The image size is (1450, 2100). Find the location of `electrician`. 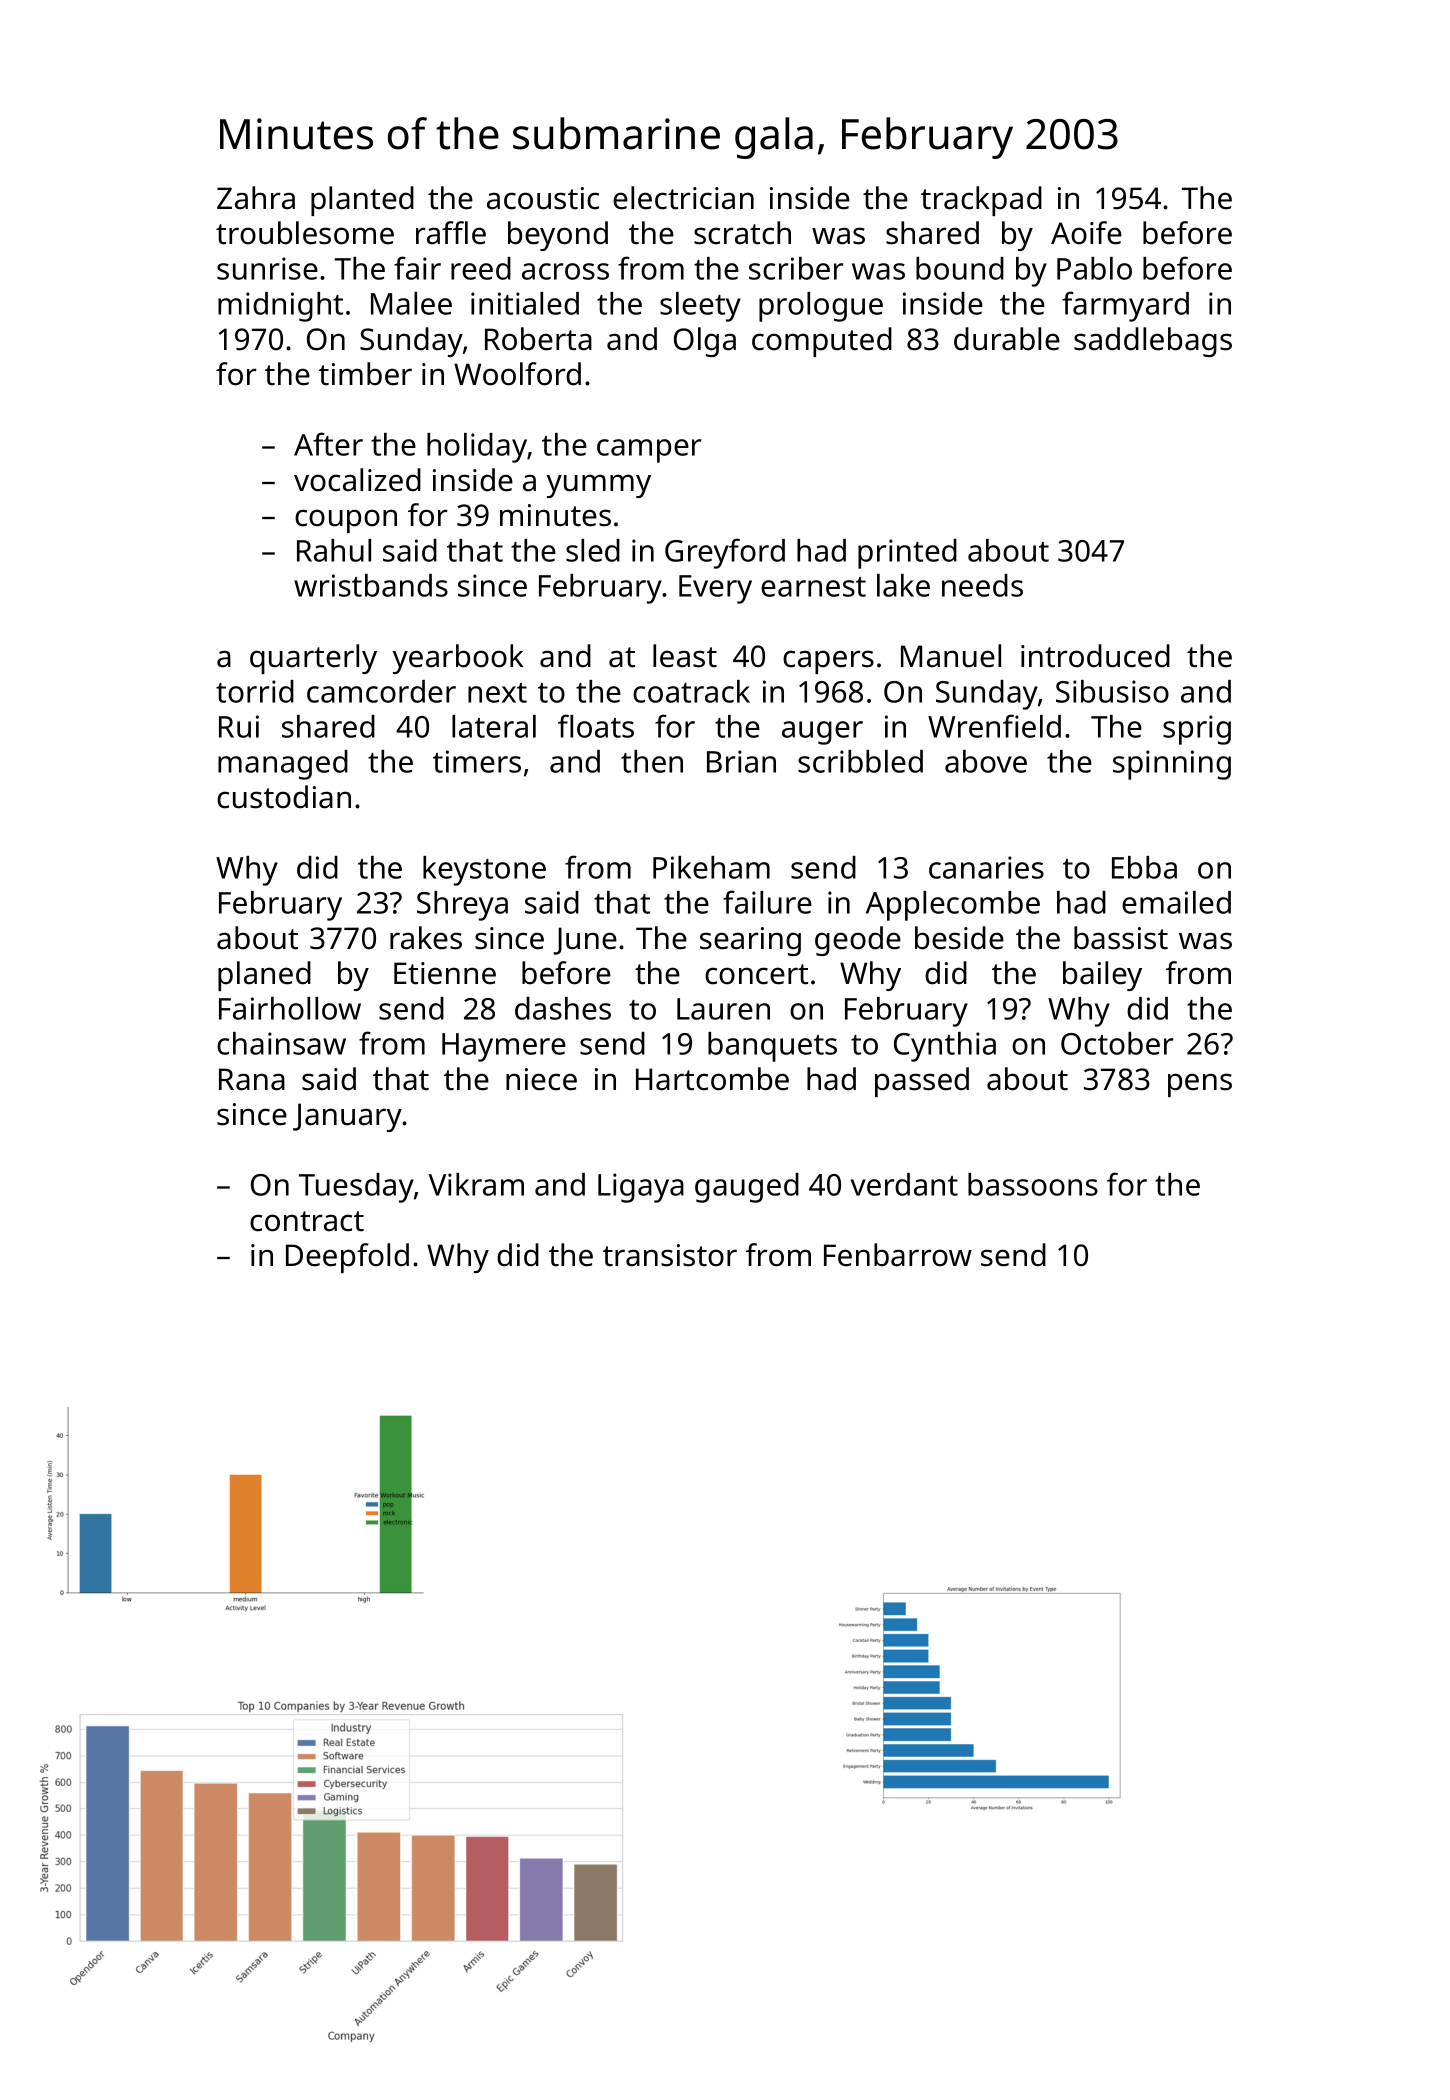

electrician is located at coordinates (683, 198).
